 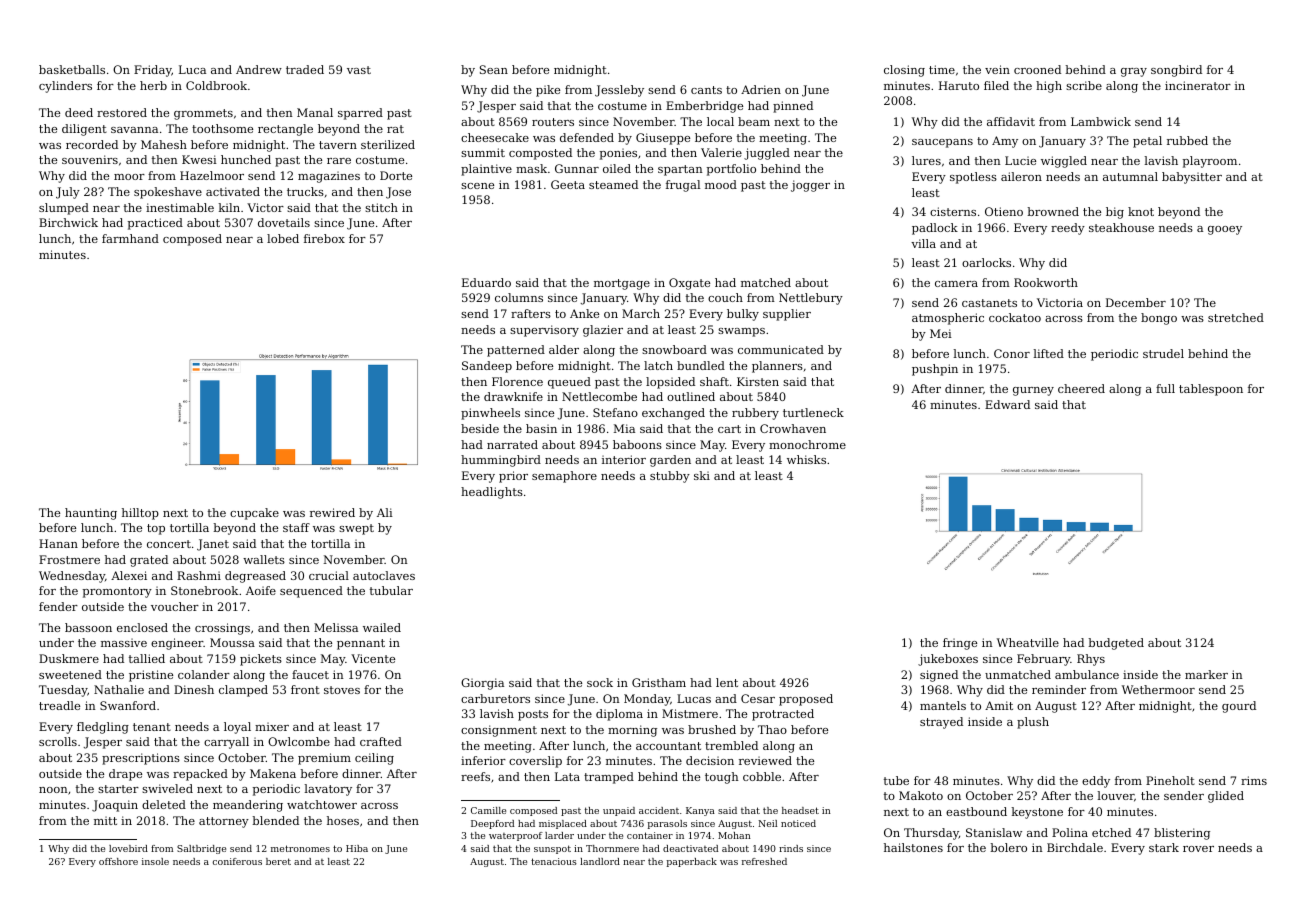 I want to click on crooned, so click(x=1037, y=69).
